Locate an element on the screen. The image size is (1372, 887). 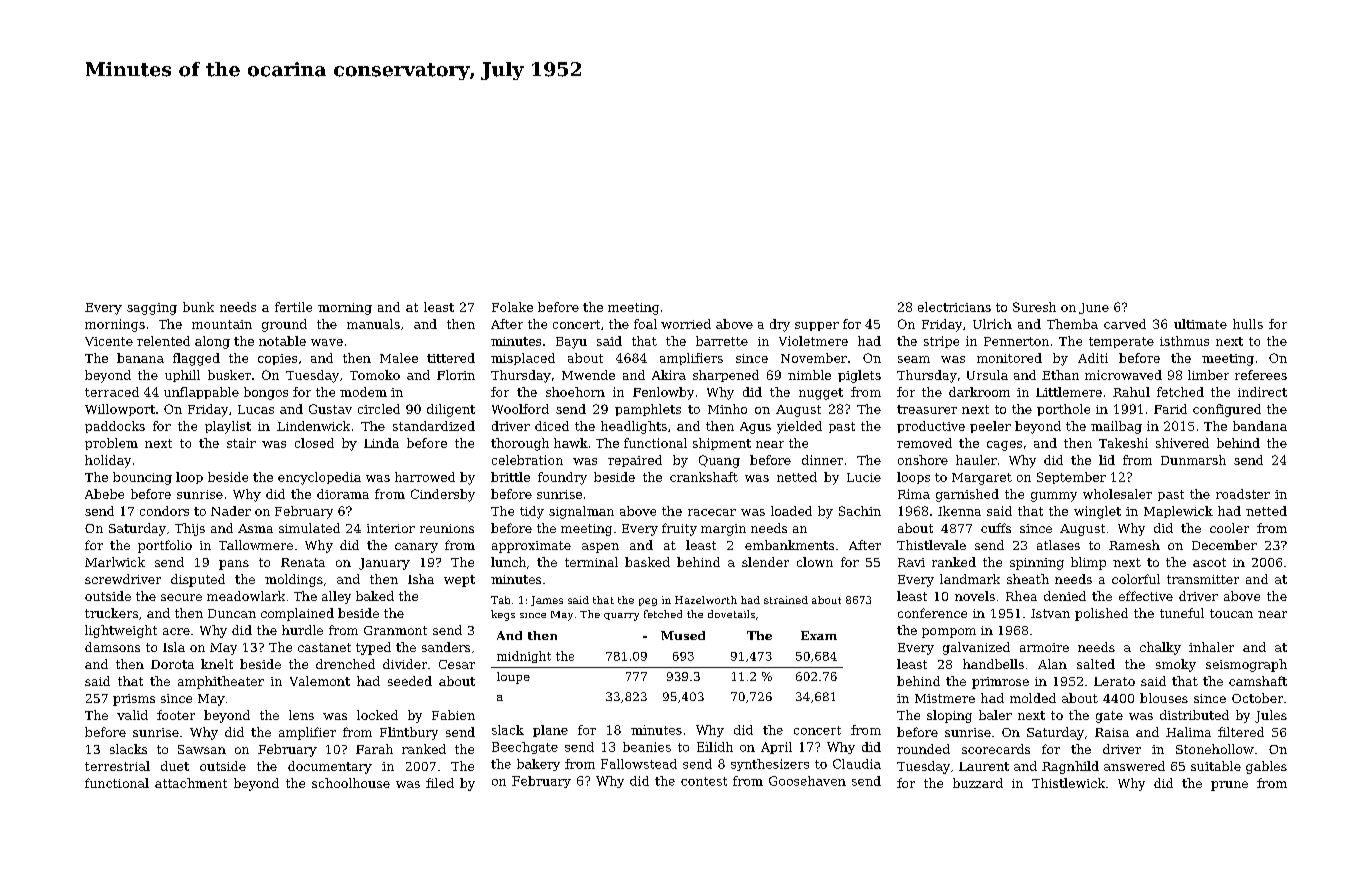
June is located at coordinates (1094, 308).
